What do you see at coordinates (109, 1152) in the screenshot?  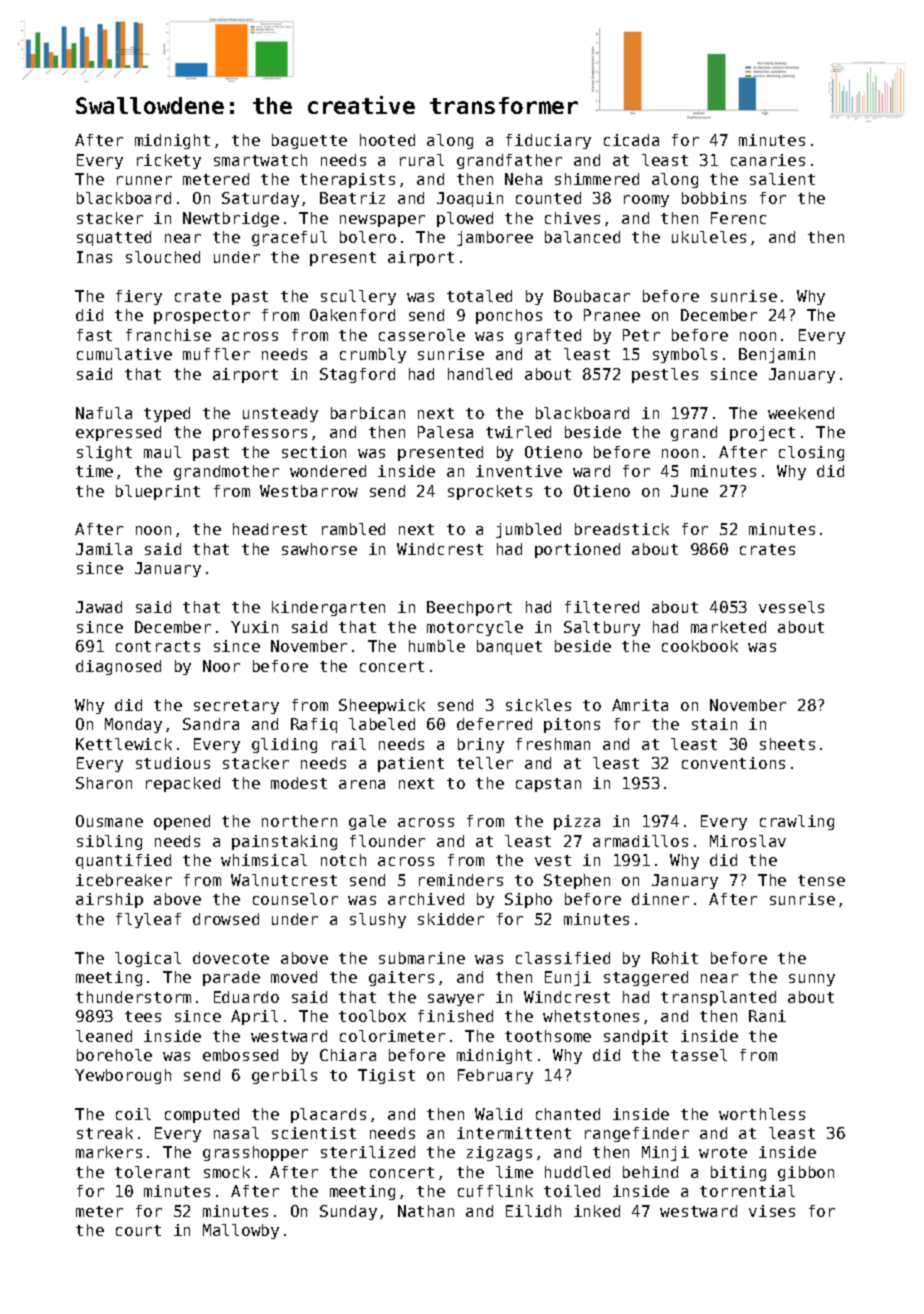 I see `markers` at bounding box center [109, 1152].
